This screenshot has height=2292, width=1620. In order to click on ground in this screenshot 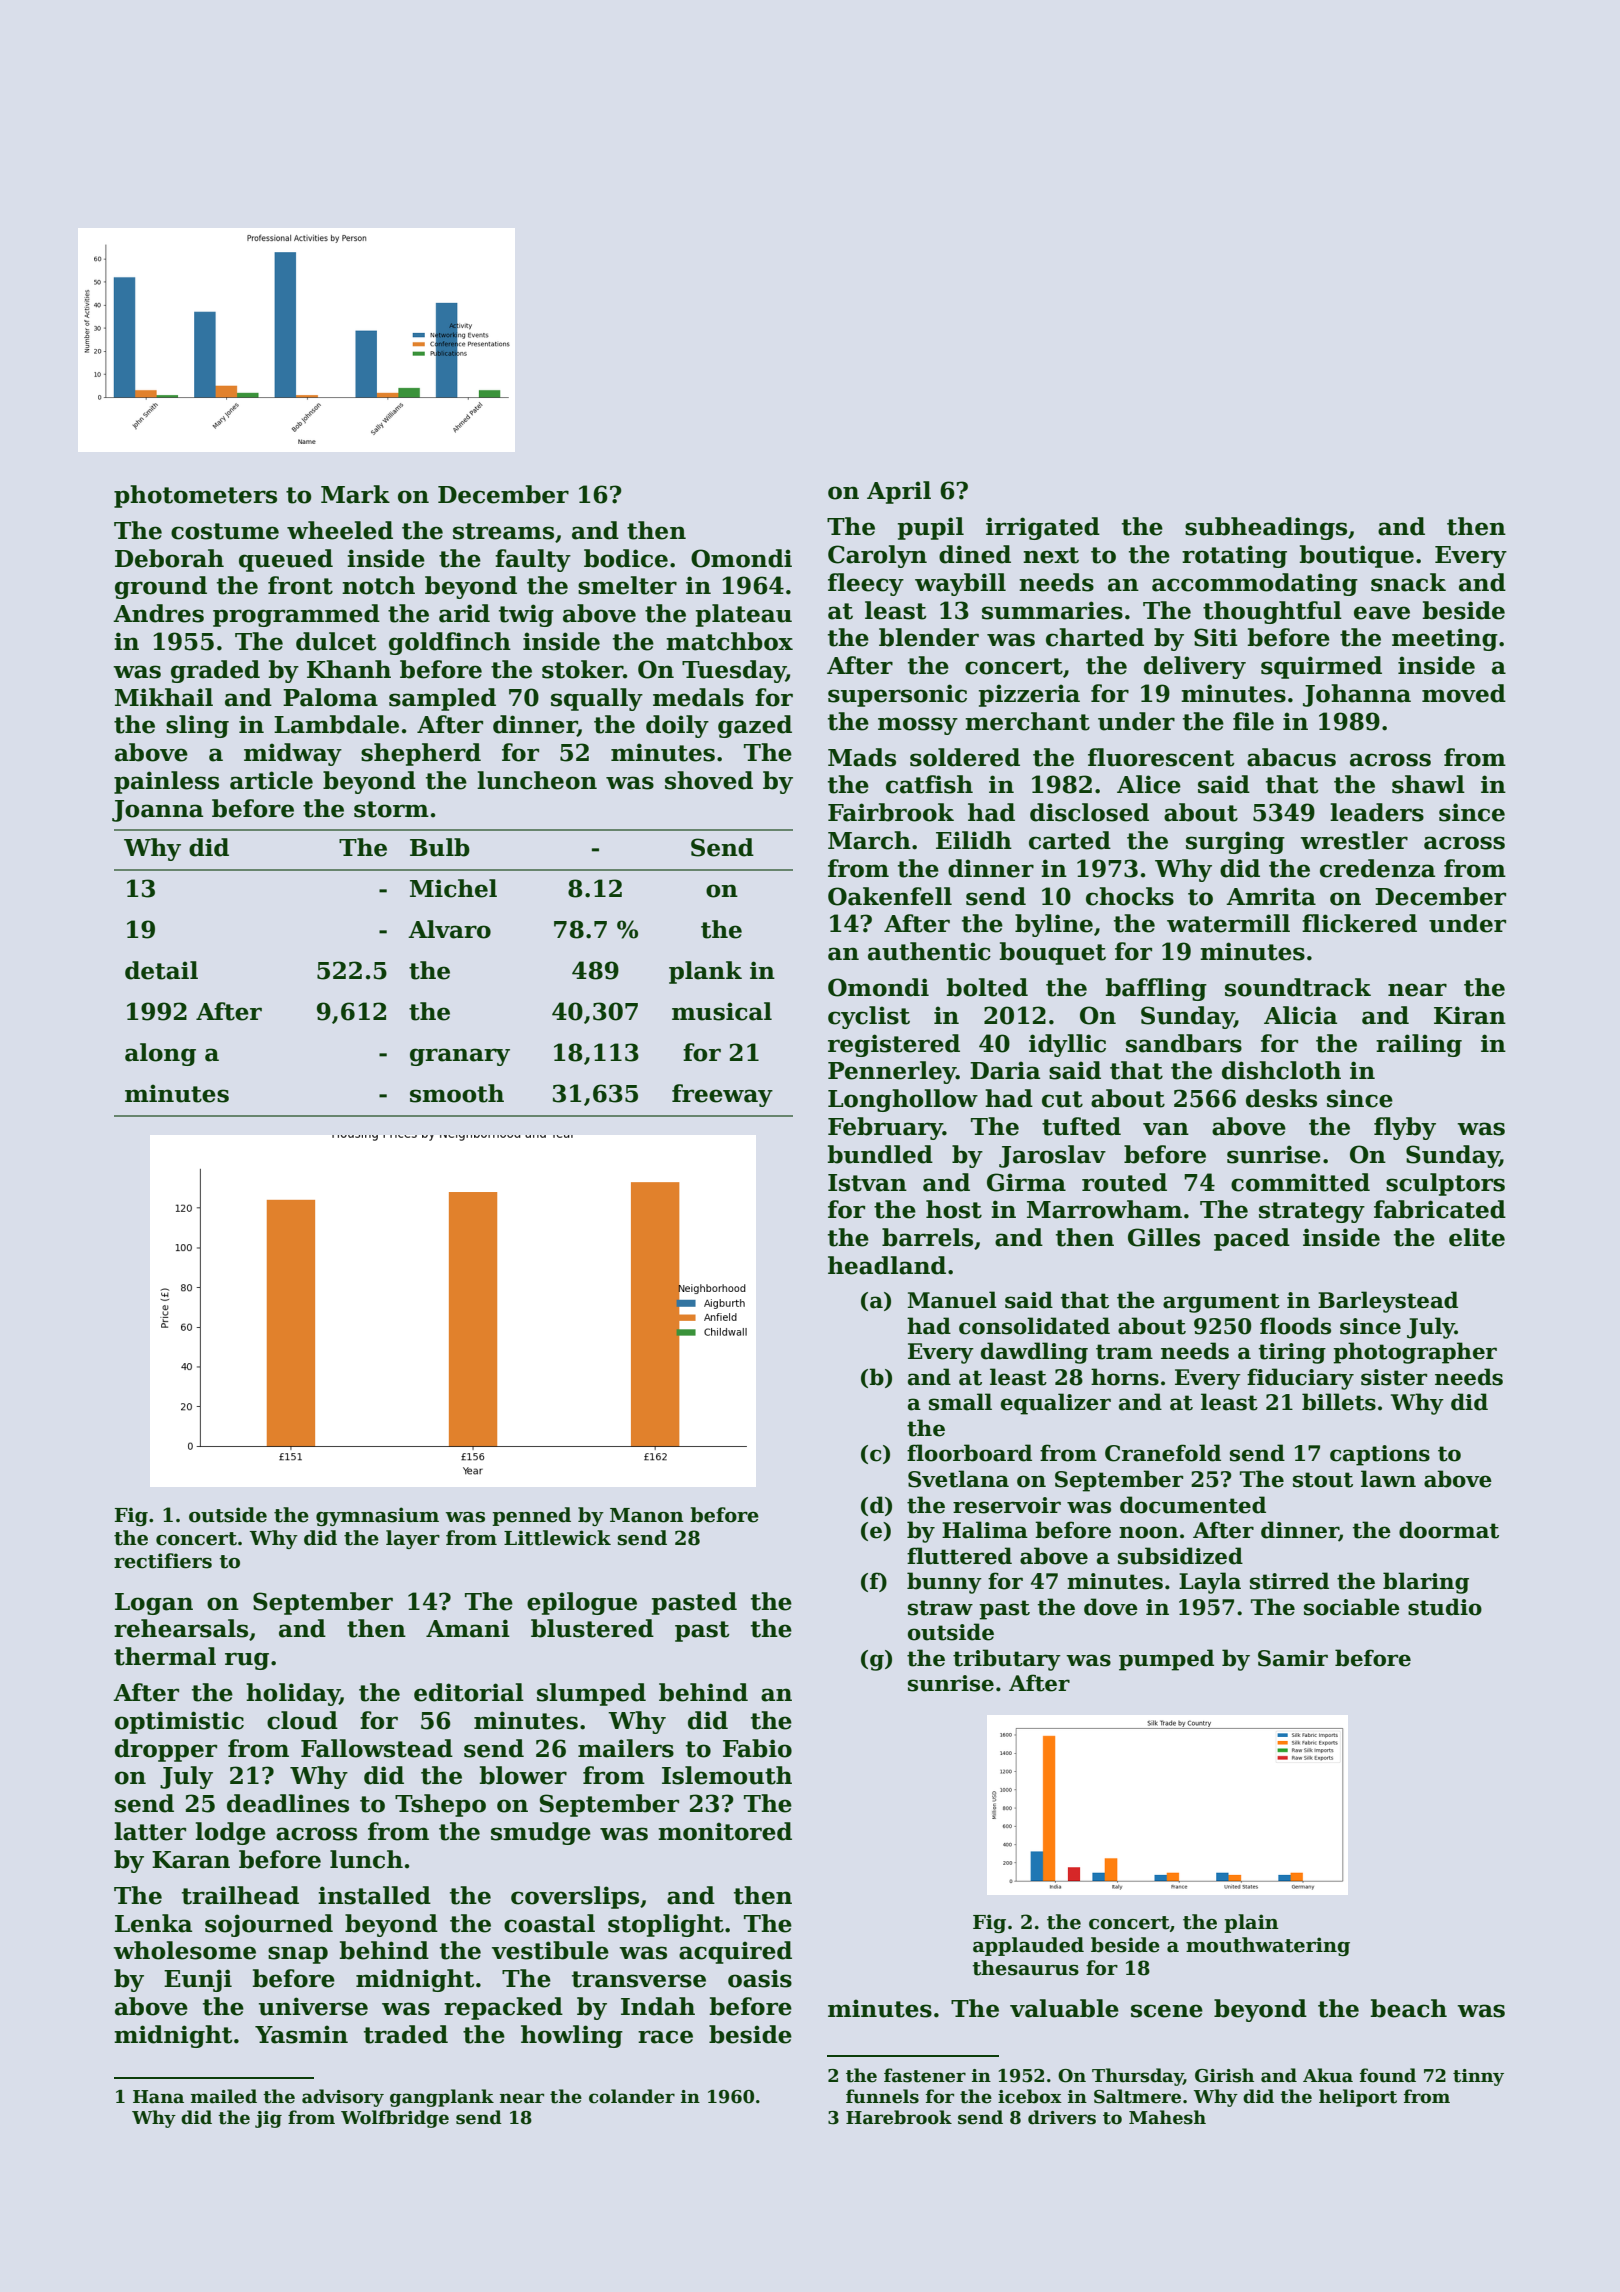, I will do `click(161, 587)`.
